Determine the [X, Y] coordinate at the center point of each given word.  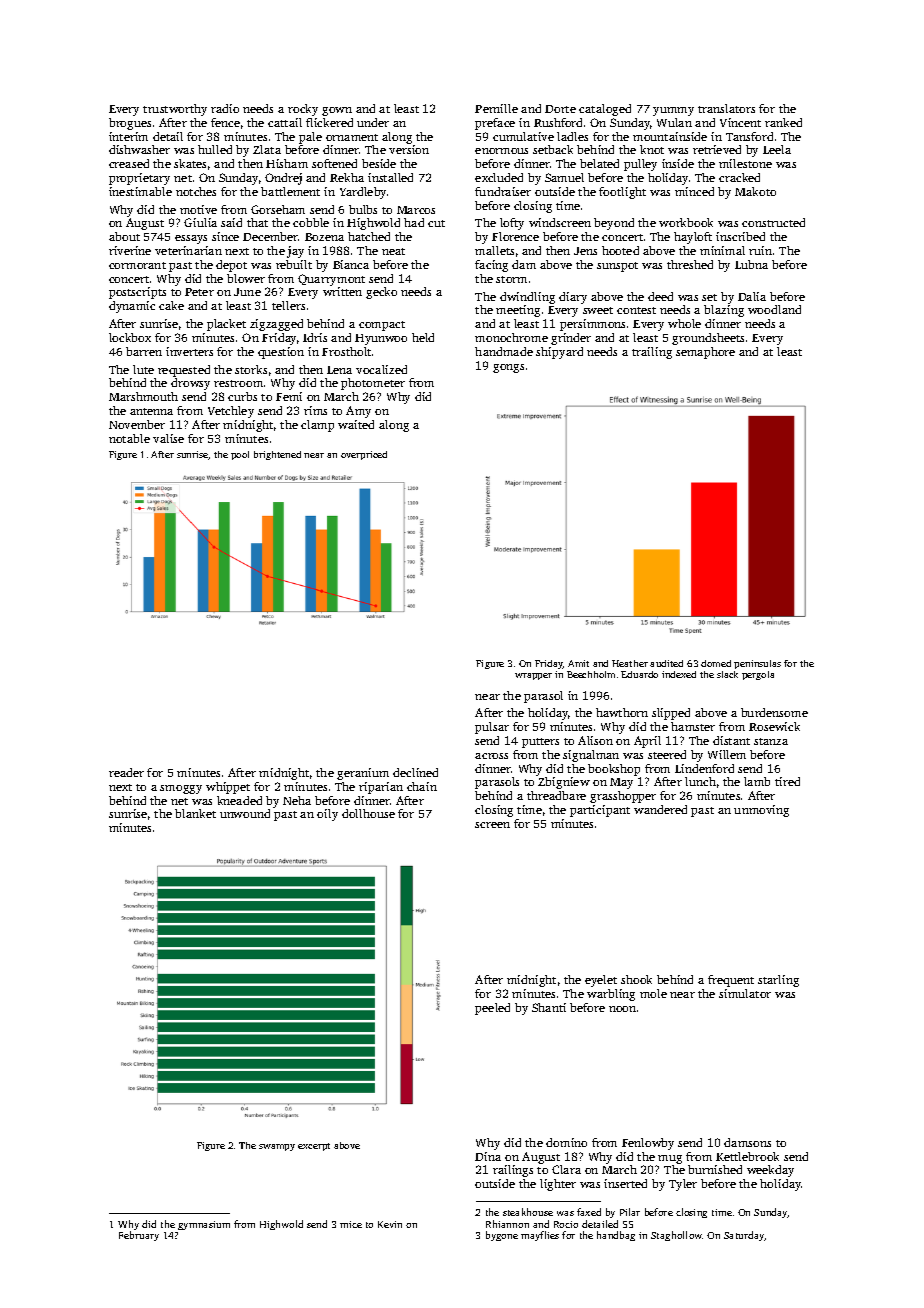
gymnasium [204, 1225]
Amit [578, 663]
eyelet [601, 981]
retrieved [717, 149]
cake [171, 305]
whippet [228, 788]
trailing [652, 353]
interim [128, 136]
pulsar [492, 728]
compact [382, 326]
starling [778, 981]
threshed [690, 264]
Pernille [496, 108]
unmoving [761, 811]
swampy [277, 1147]
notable [129, 438]
